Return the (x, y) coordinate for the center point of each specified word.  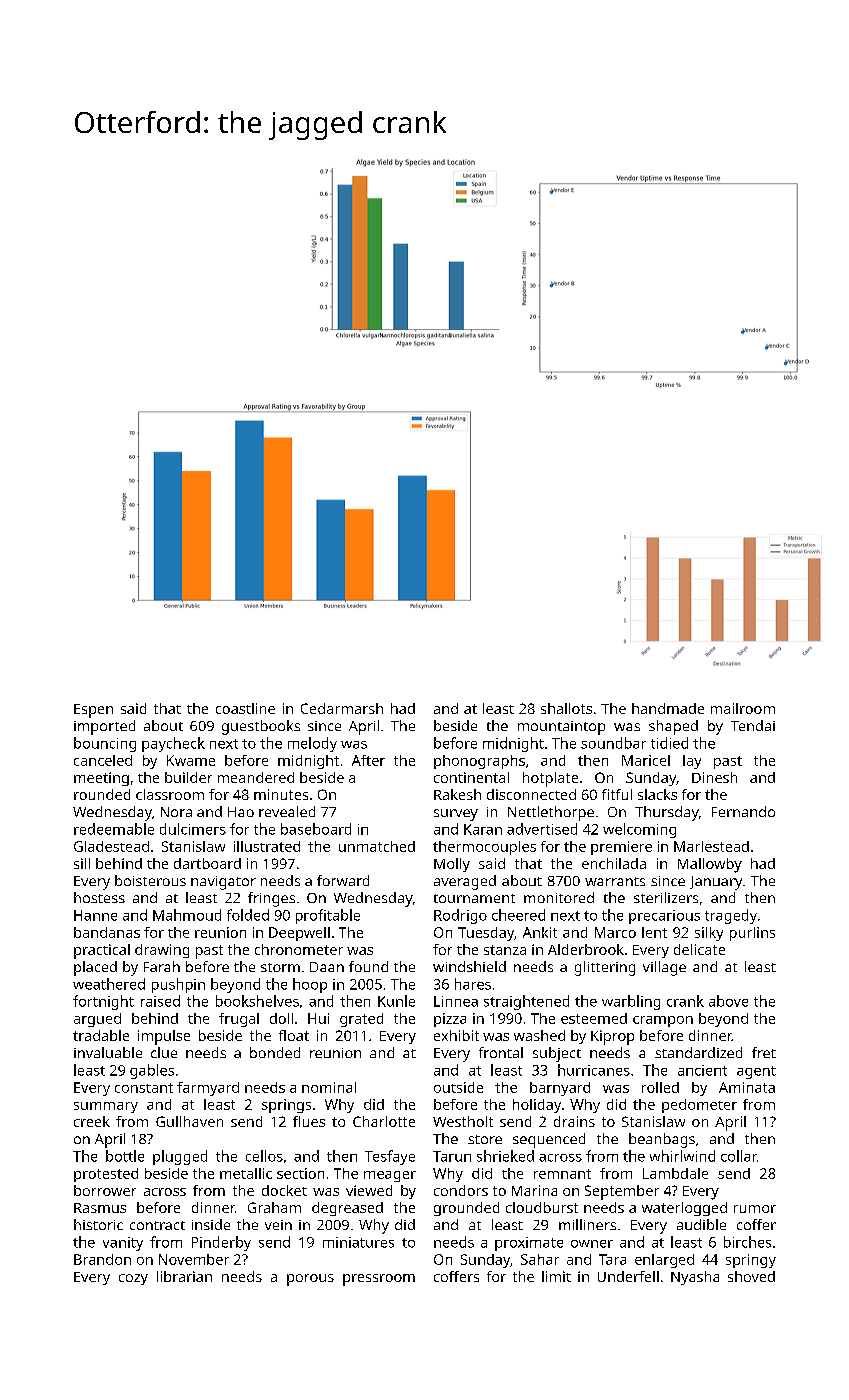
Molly (452, 865)
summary (106, 1107)
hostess (99, 897)
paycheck (173, 744)
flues (309, 1121)
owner (592, 1244)
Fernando (743, 811)
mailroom (743, 708)
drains (574, 1121)
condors (461, 1190)
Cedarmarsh (342, 708)
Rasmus (100, 1208)
